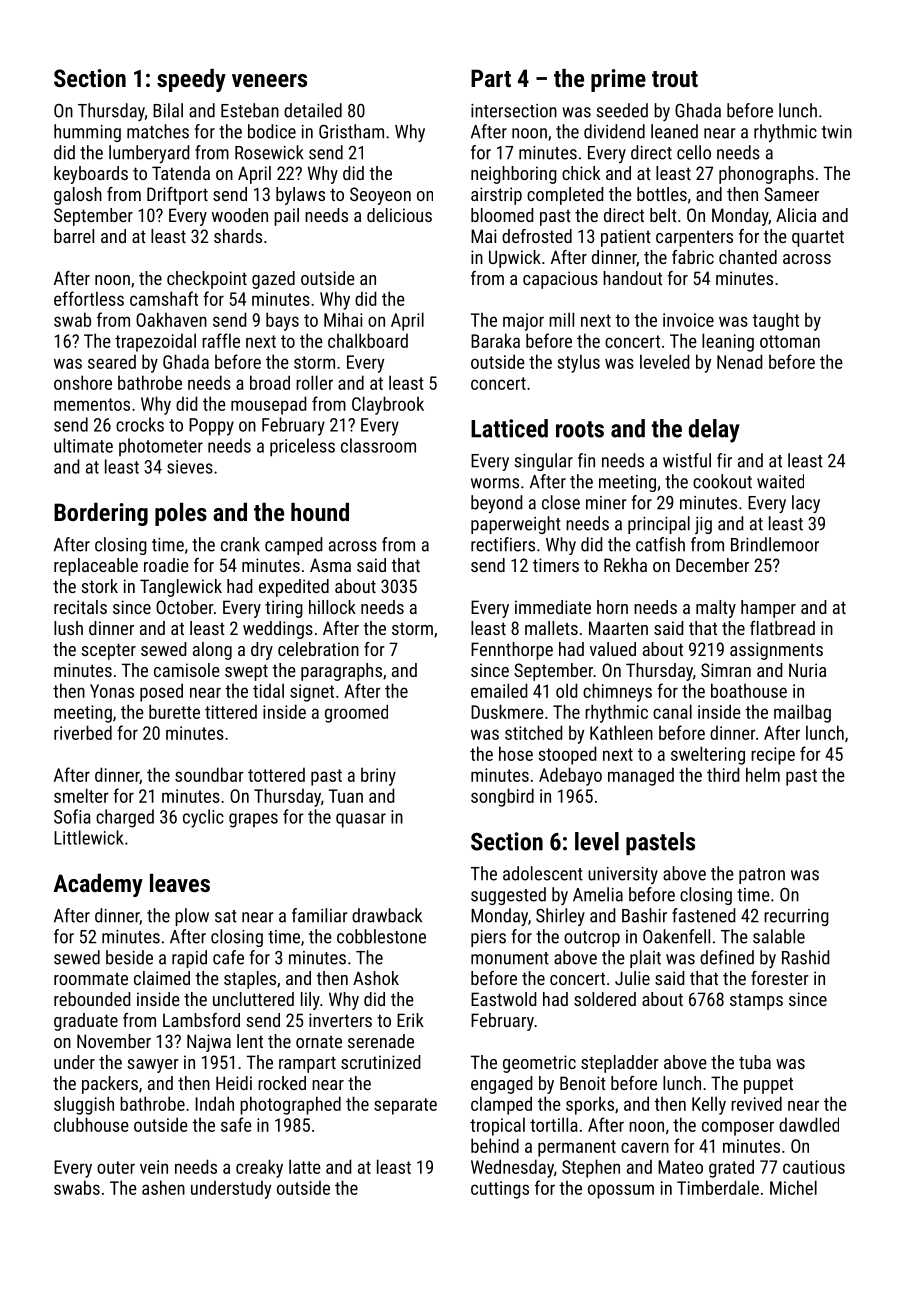 This image has height=1316, width=908. Describe the element at coordinates (704, 915) in the image. I see `fastened` at that location.
